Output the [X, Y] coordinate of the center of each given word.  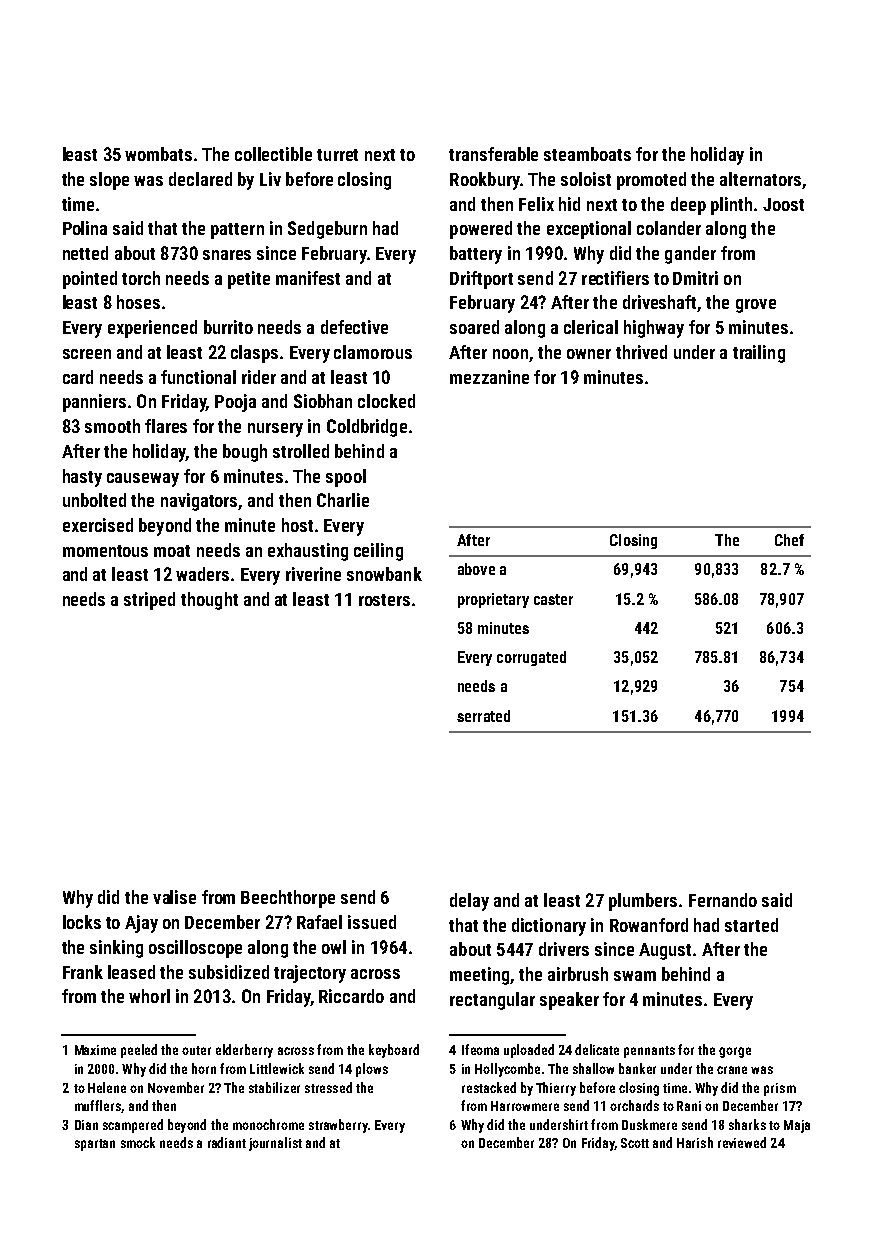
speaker [569, 1001]
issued [372, 922]
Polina [85, 228]
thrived [641, 352]
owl [334, 947]
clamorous [373, 352]
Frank [83, 972]
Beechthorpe [288, 899]
